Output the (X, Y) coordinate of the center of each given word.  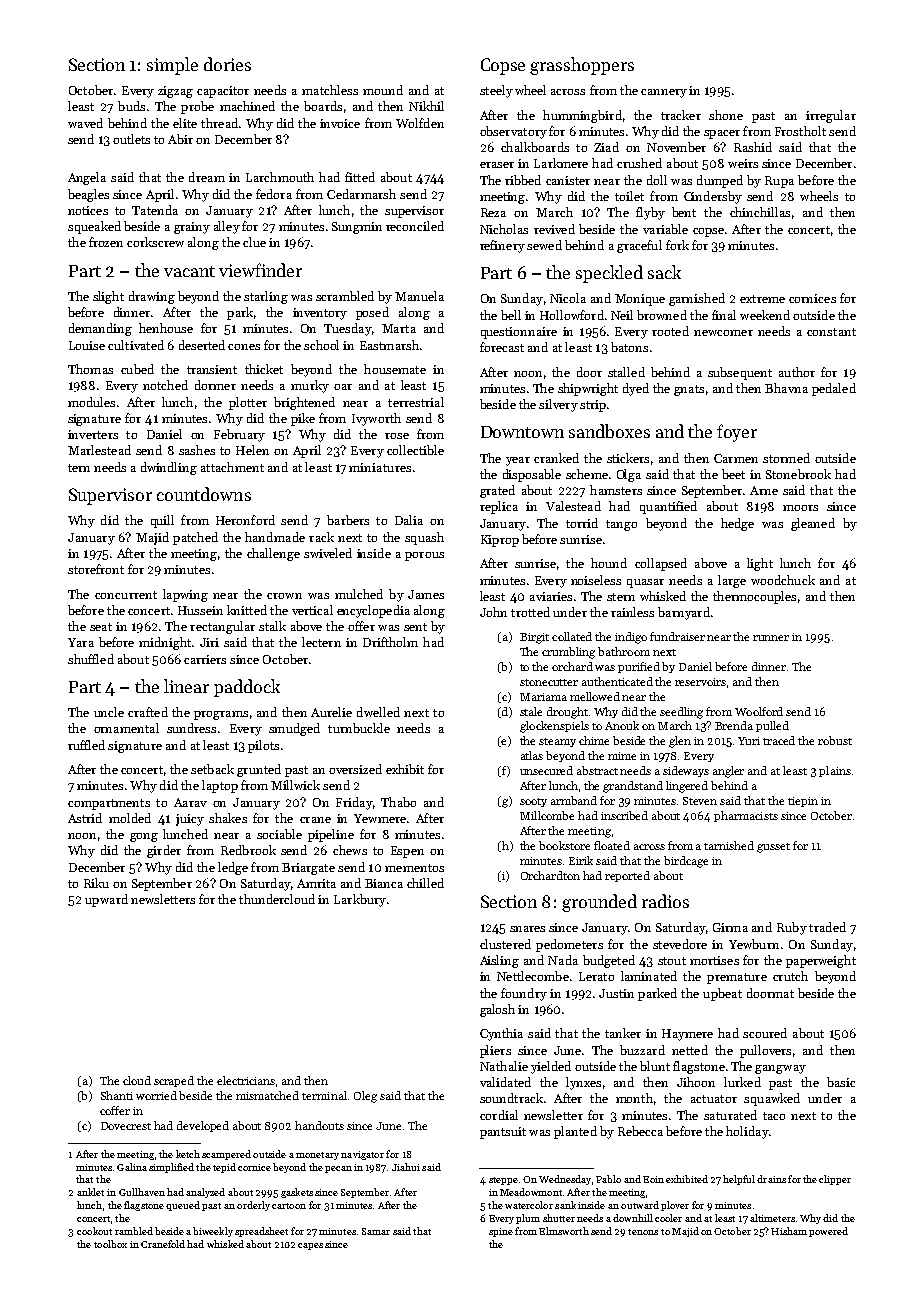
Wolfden (420, 123)
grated (497, 491)
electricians (246, 1080)
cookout (94, 1231)
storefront (96, 569)
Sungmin (357, 228)
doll (657, 180)
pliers (495, 1051)
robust (835, 740)
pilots (263, 746)
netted (690, 1050)
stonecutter (549, 682)
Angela (87, 178)
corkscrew (155, 242)
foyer (737, 433)
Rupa (779, 182)
